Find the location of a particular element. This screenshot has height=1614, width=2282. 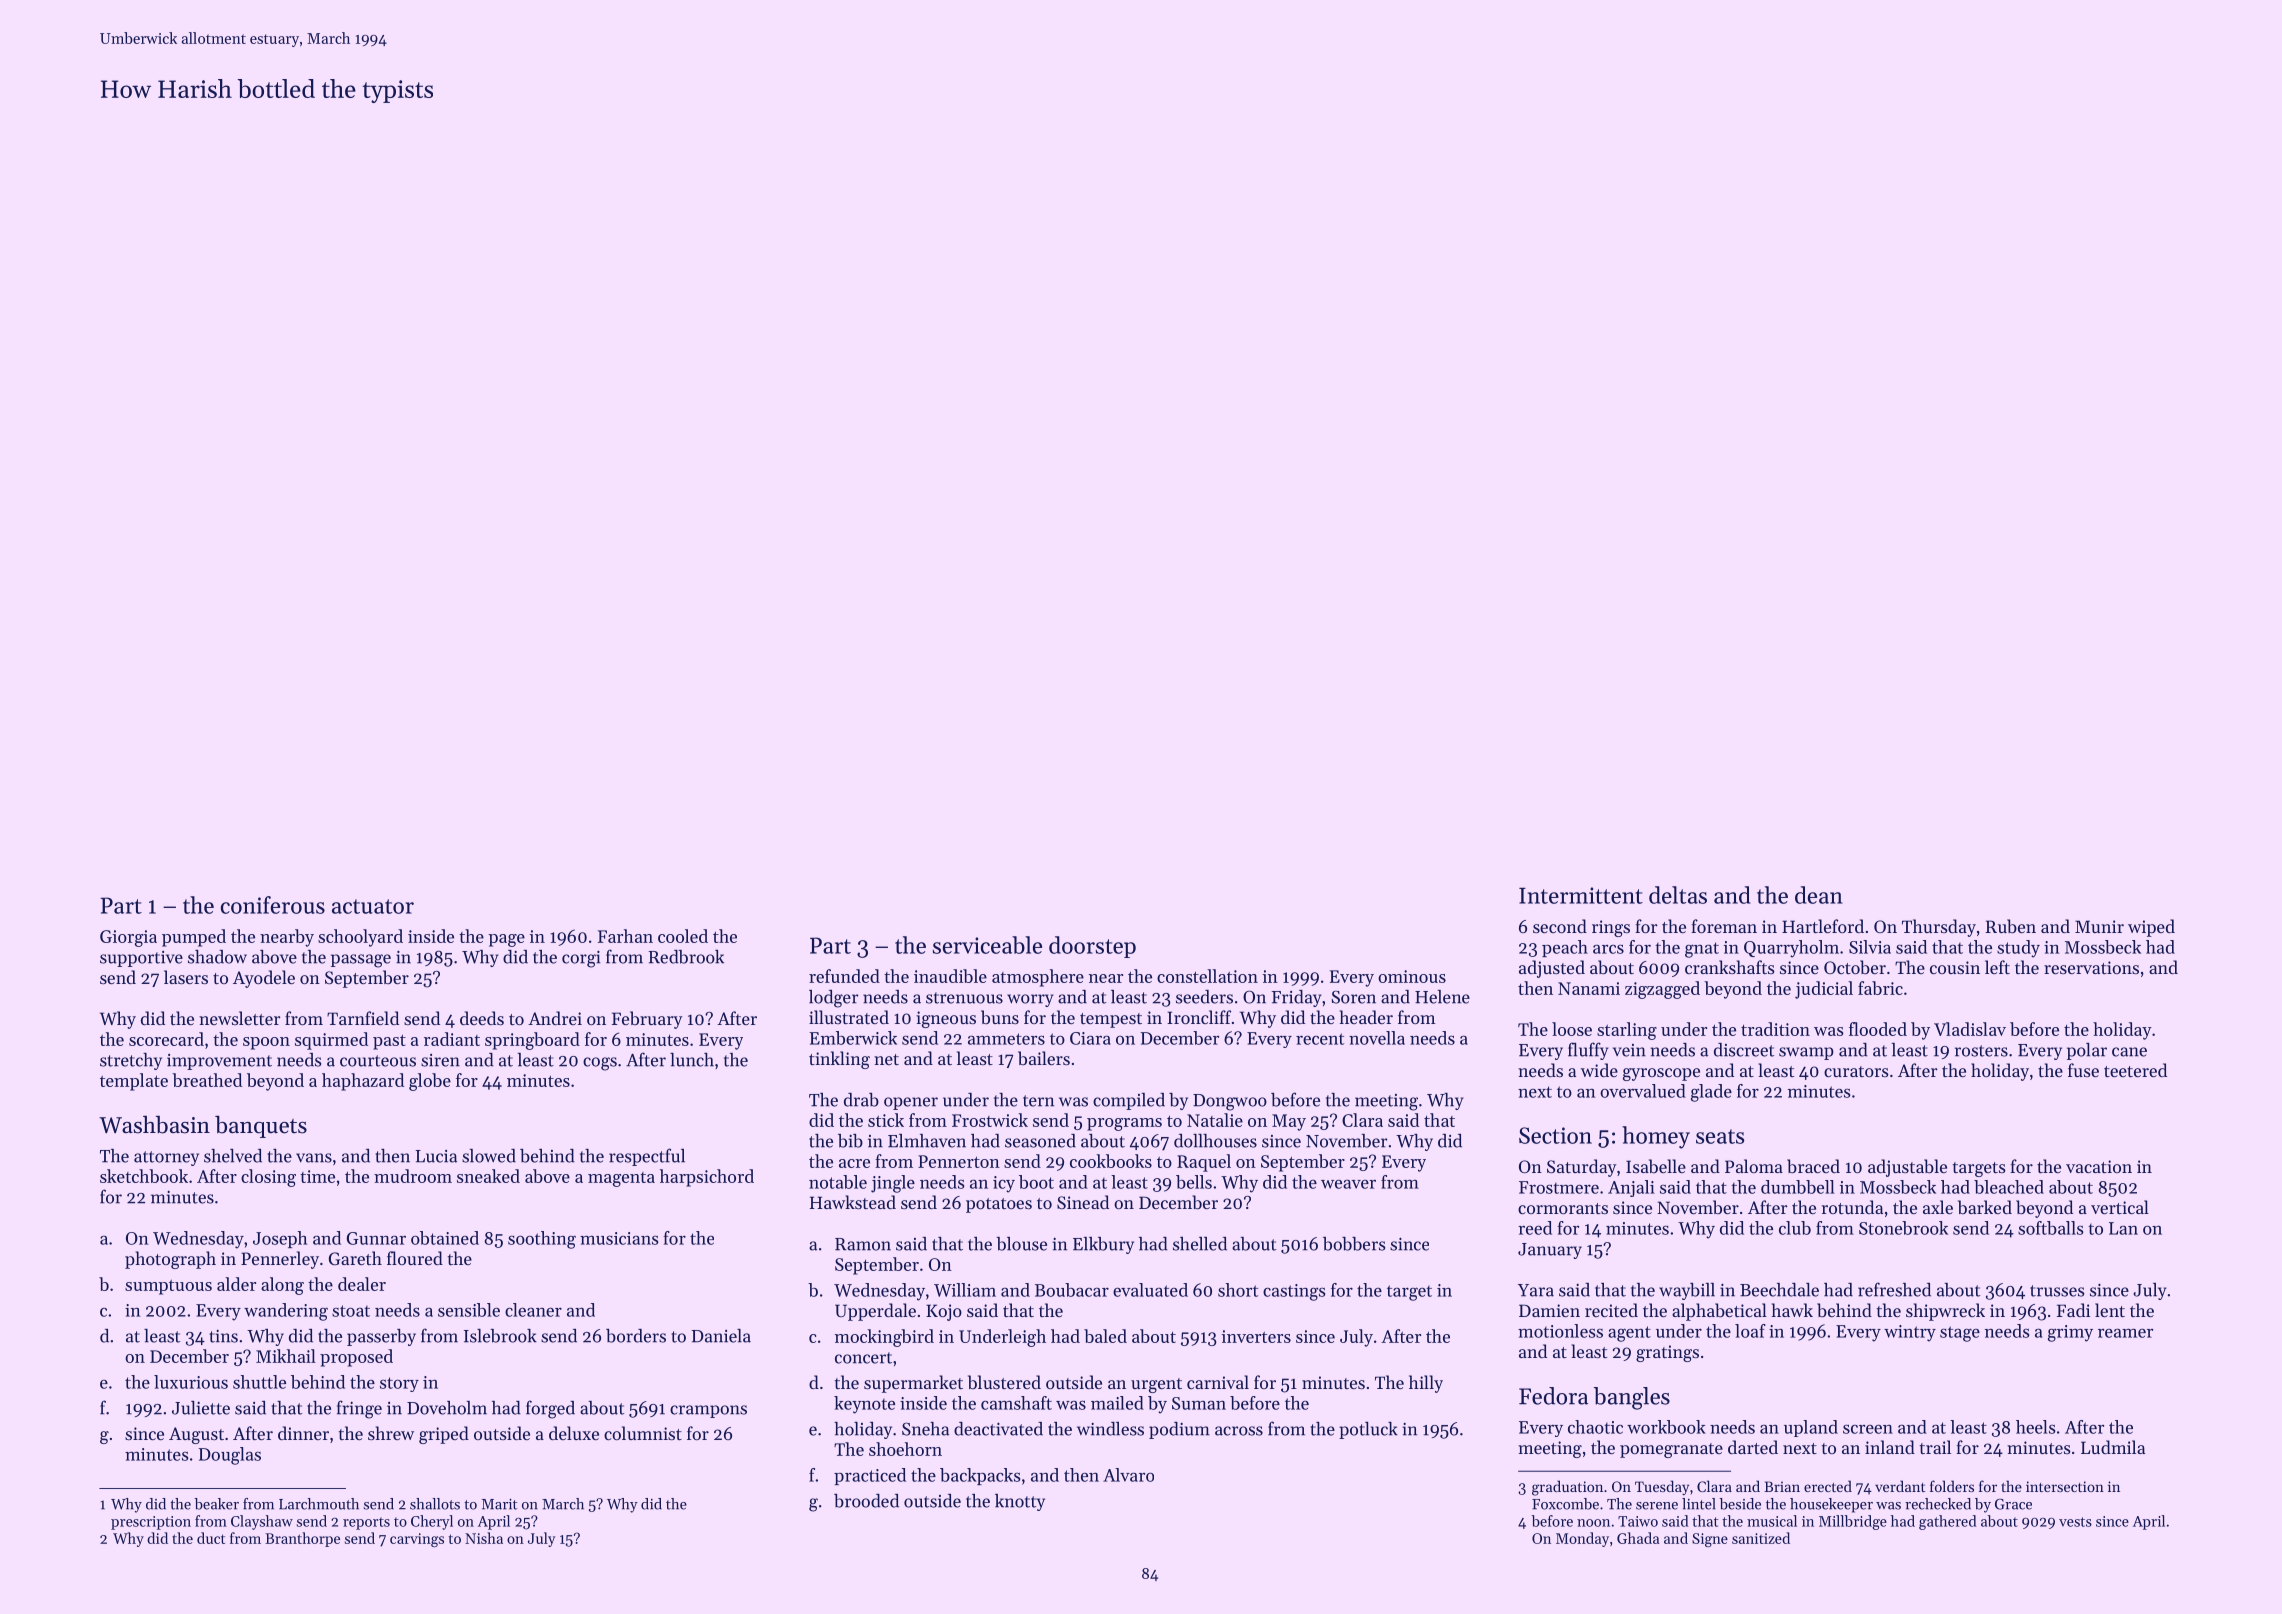

Monday is located at coordinates (1582, 1539).
